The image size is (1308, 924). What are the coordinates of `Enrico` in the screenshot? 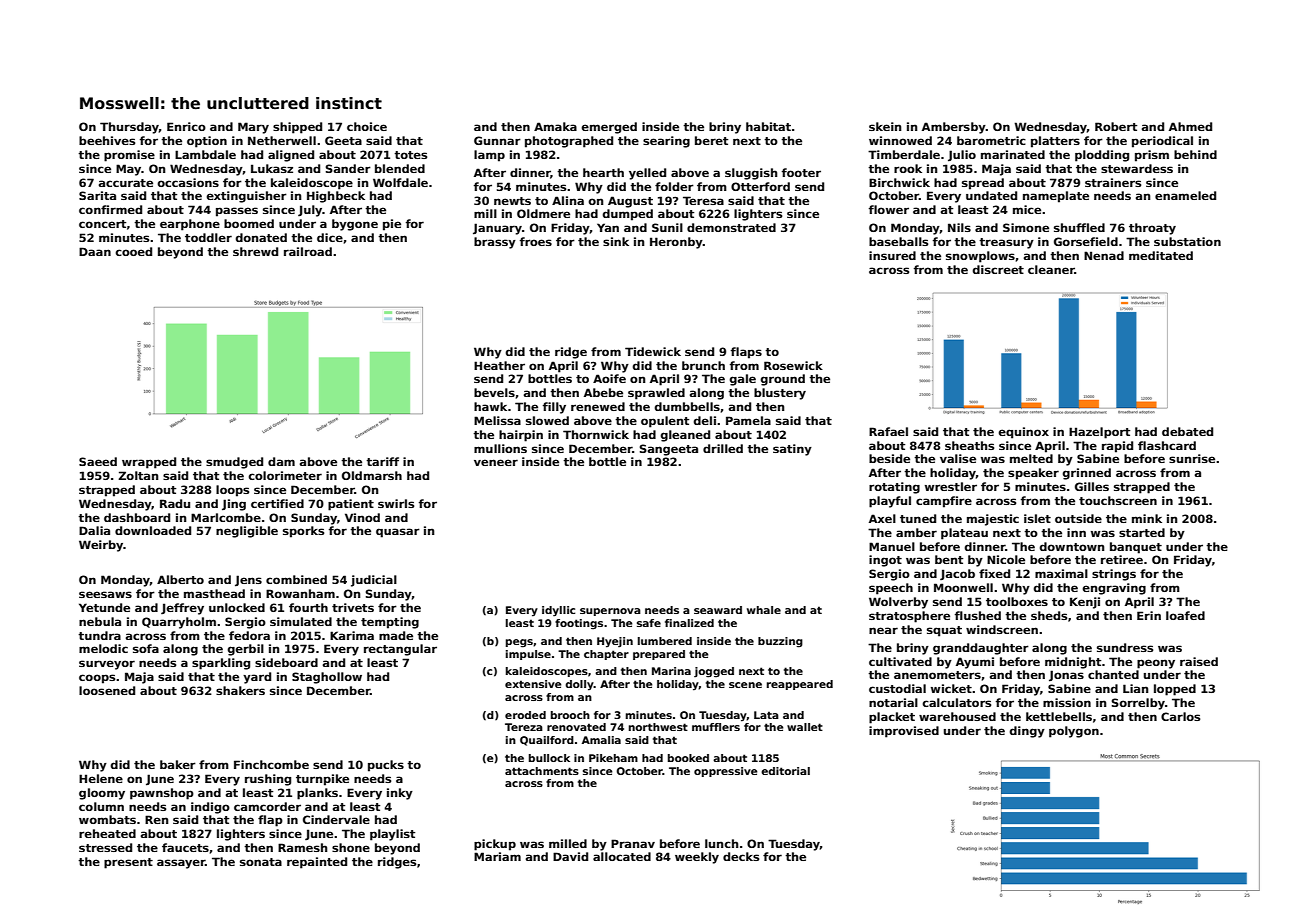 It's located at (186, 126).
